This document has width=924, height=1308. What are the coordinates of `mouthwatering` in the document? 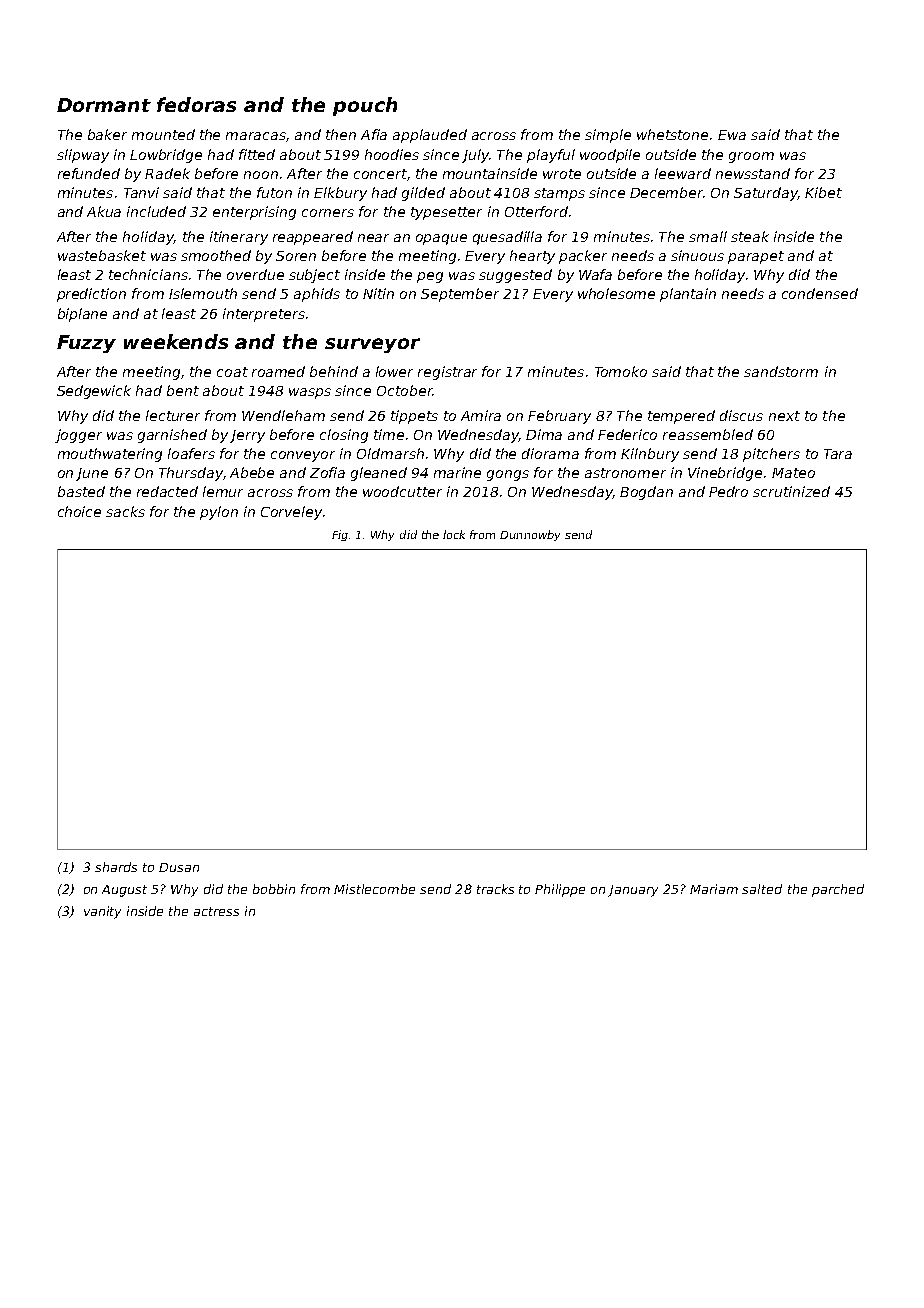 It's located at (110, 455).
